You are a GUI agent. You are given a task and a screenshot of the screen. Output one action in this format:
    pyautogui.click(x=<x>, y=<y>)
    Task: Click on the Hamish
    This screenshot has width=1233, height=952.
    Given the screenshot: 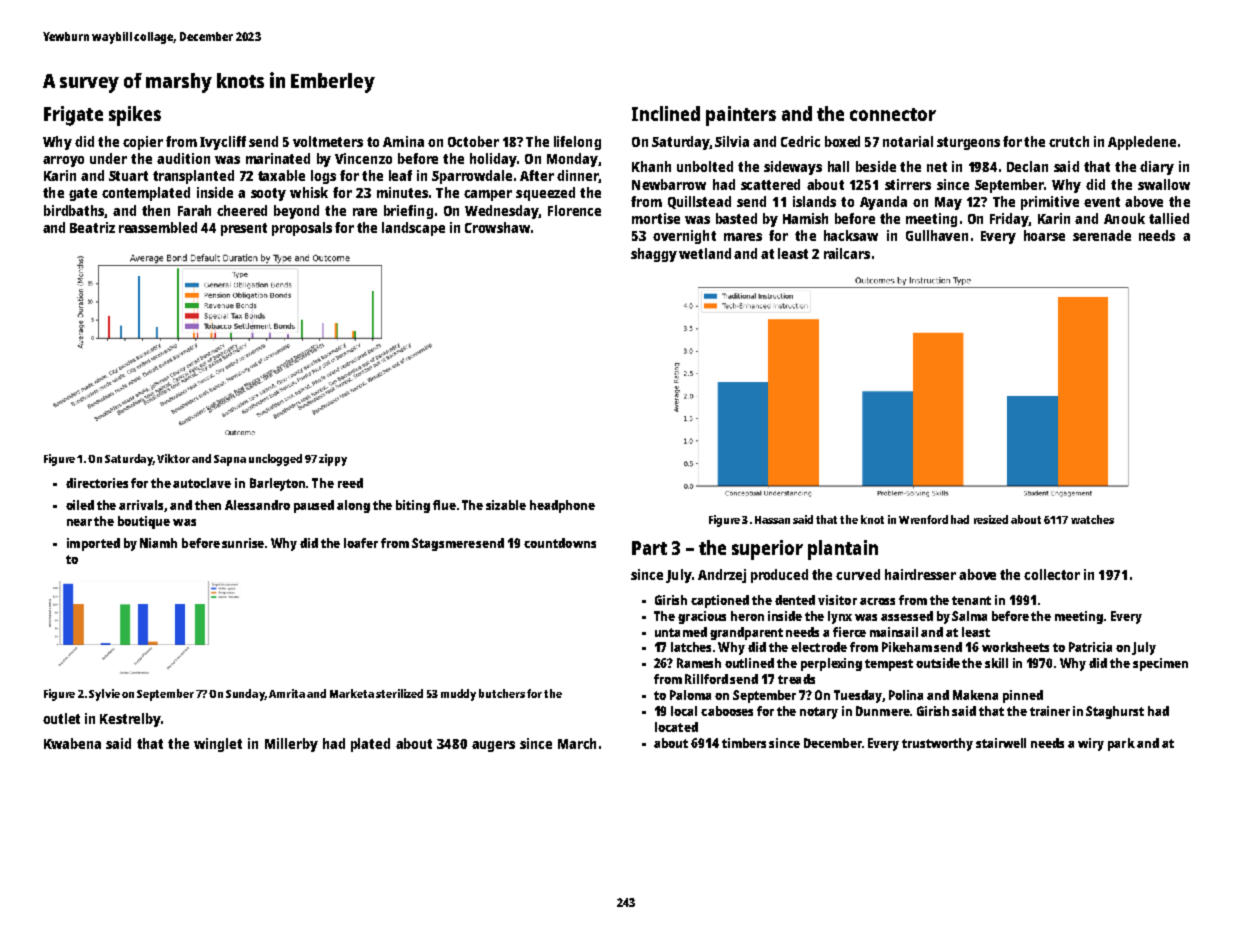 What is the action you would take?
    pyautogui.click(x=805, y=218)
